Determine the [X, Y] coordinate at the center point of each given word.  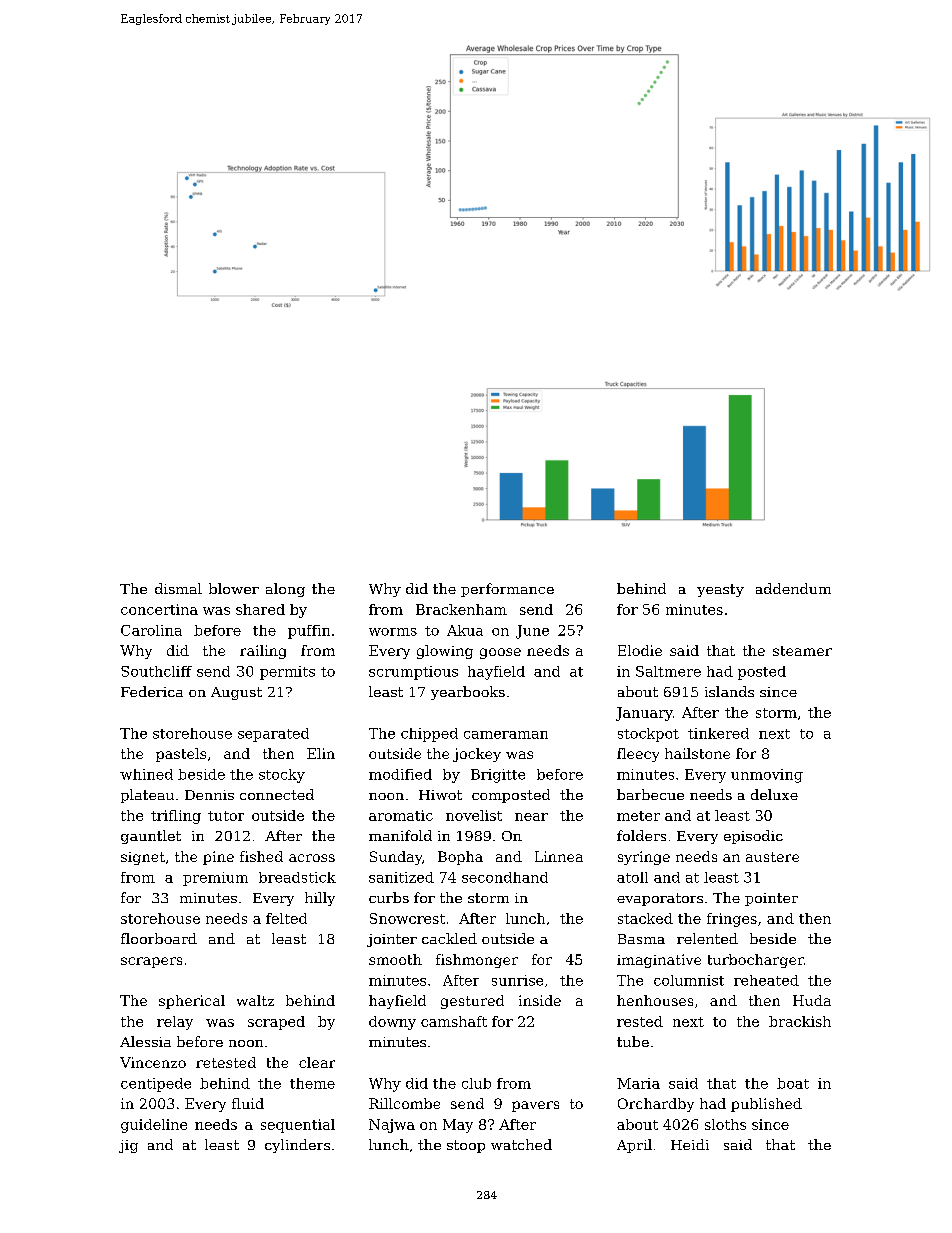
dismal [178, 588]
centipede [156, 1085]
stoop [466, 1146]
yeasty [720, 590]
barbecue [650, 794]
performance [507, 590]
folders [641, 835]
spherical [192, 1002]
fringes [732, 920]
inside [540, 1000]
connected [277, 794]
